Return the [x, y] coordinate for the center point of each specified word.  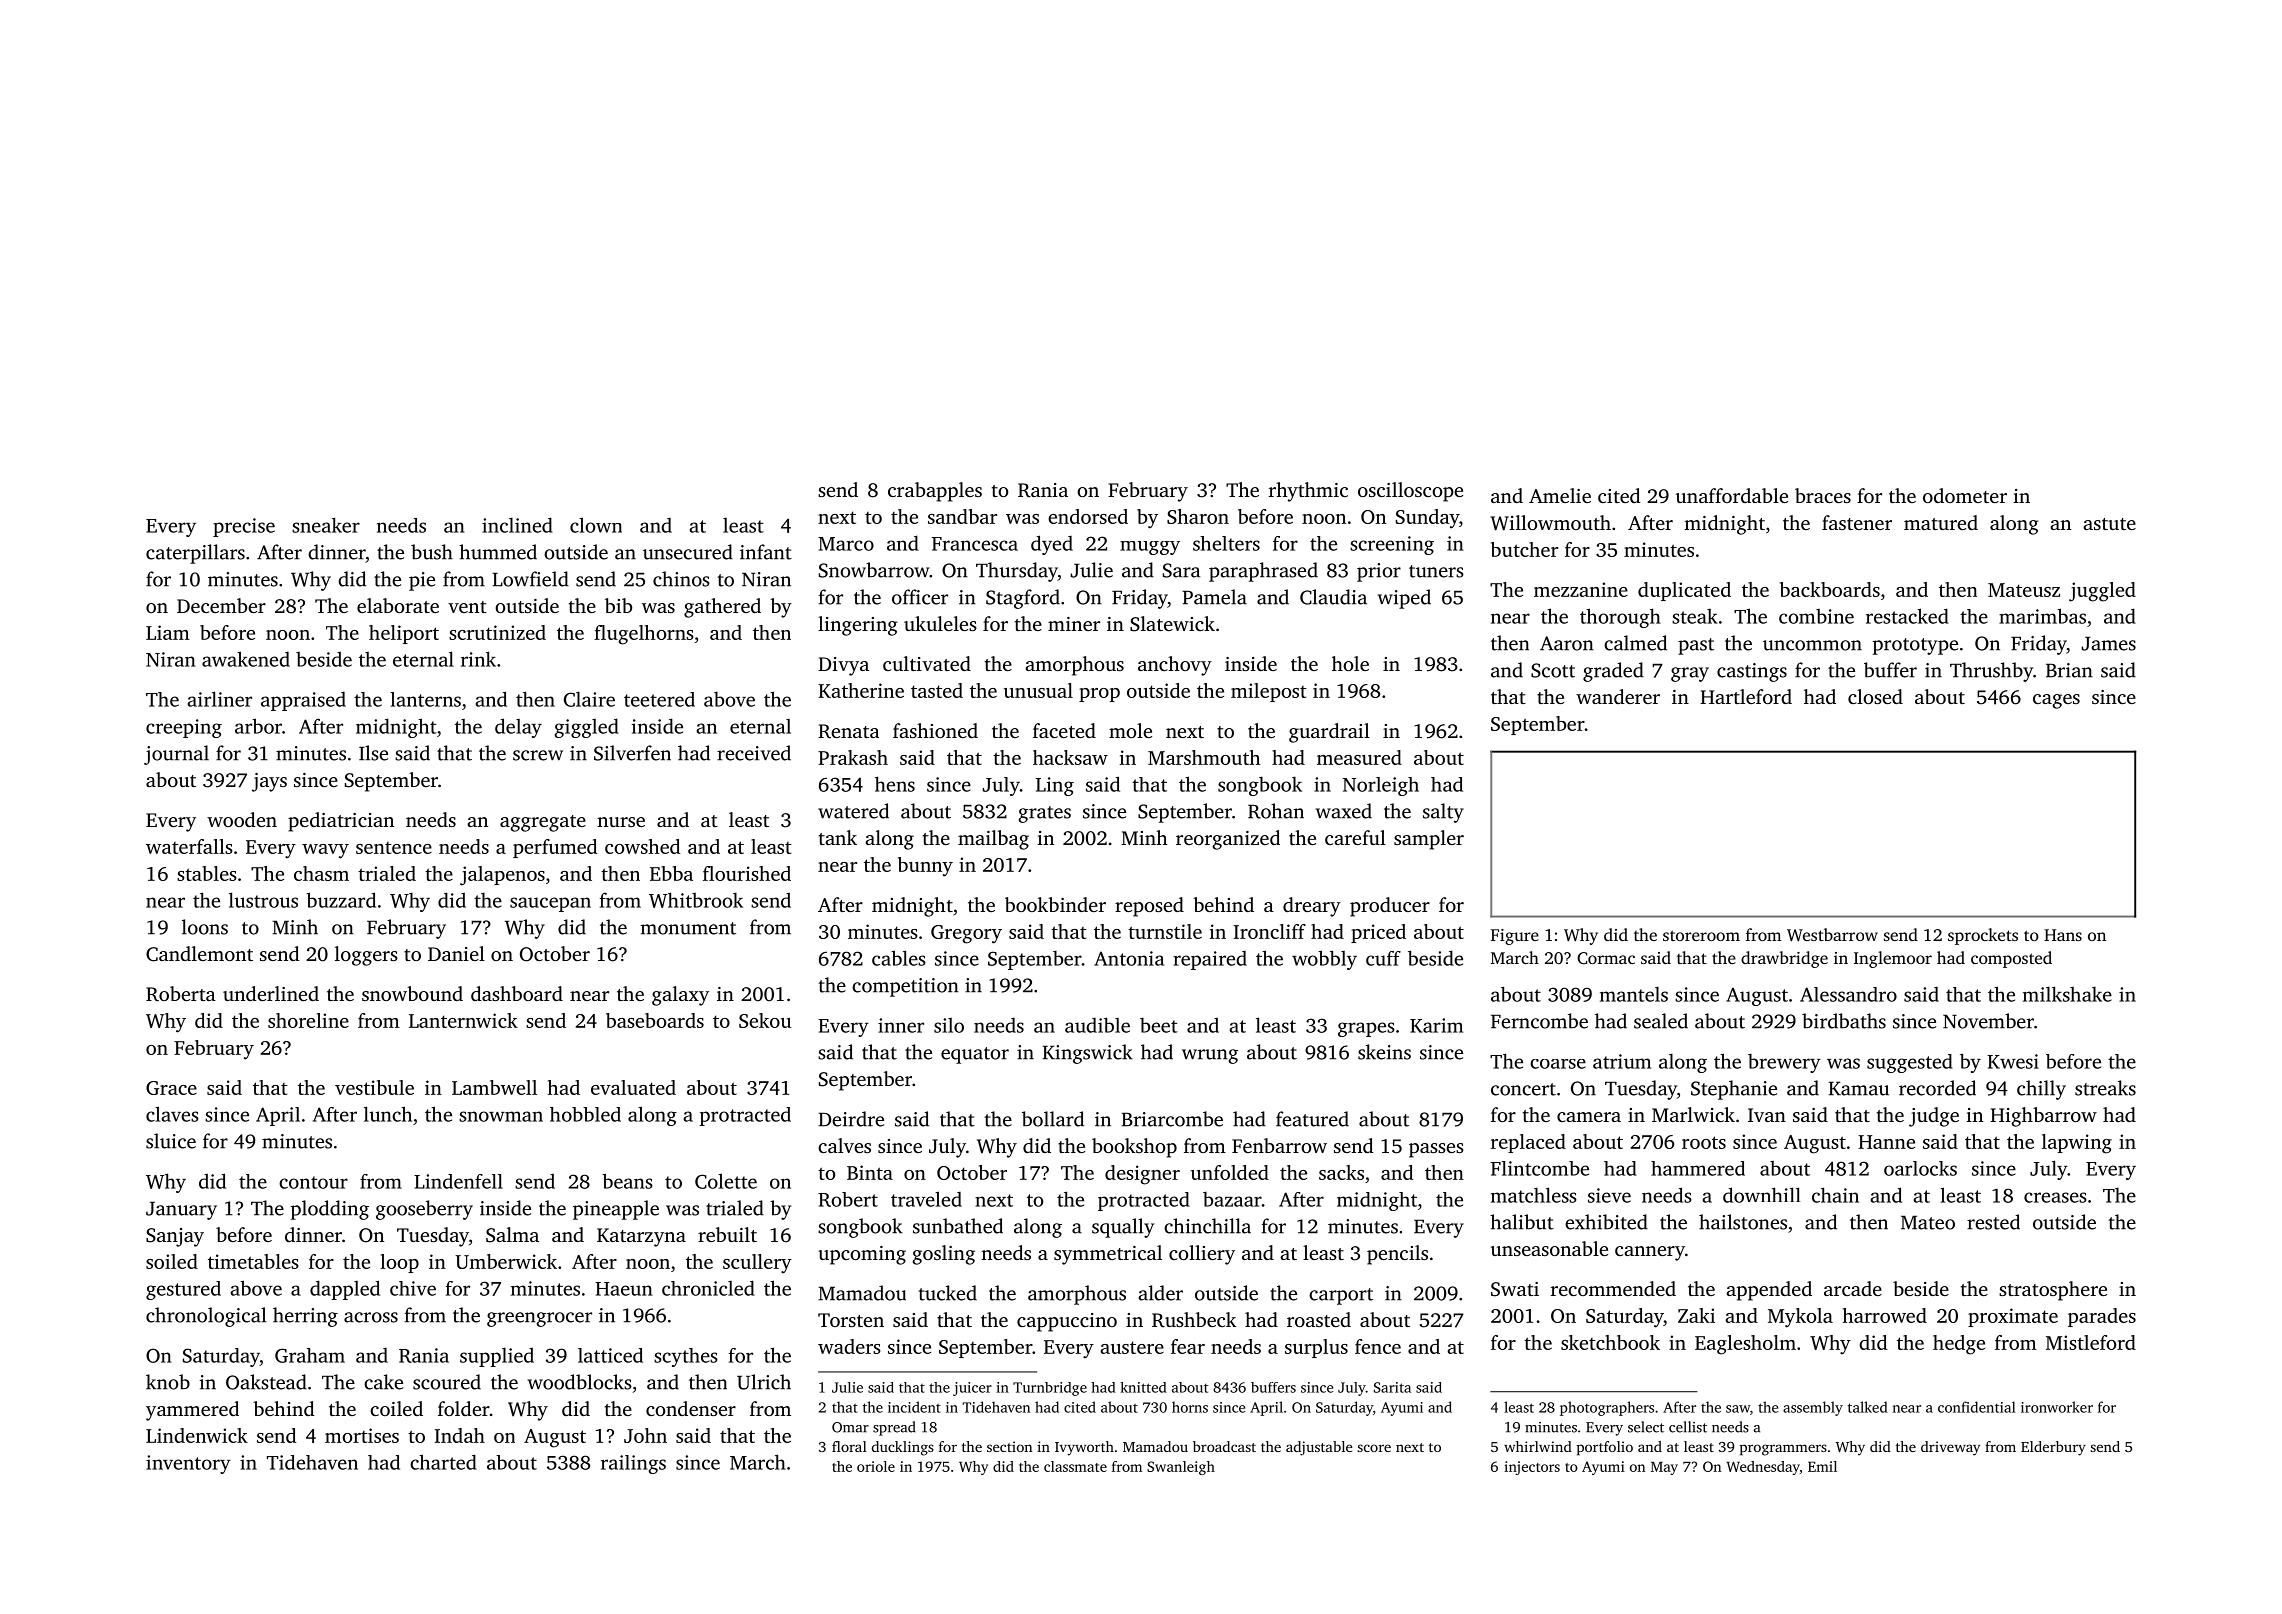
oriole [876, 1466]
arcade [1853, 1288]
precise [244, 527]
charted [443, 1462]
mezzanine [1581, 589]
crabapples [935, 492]
